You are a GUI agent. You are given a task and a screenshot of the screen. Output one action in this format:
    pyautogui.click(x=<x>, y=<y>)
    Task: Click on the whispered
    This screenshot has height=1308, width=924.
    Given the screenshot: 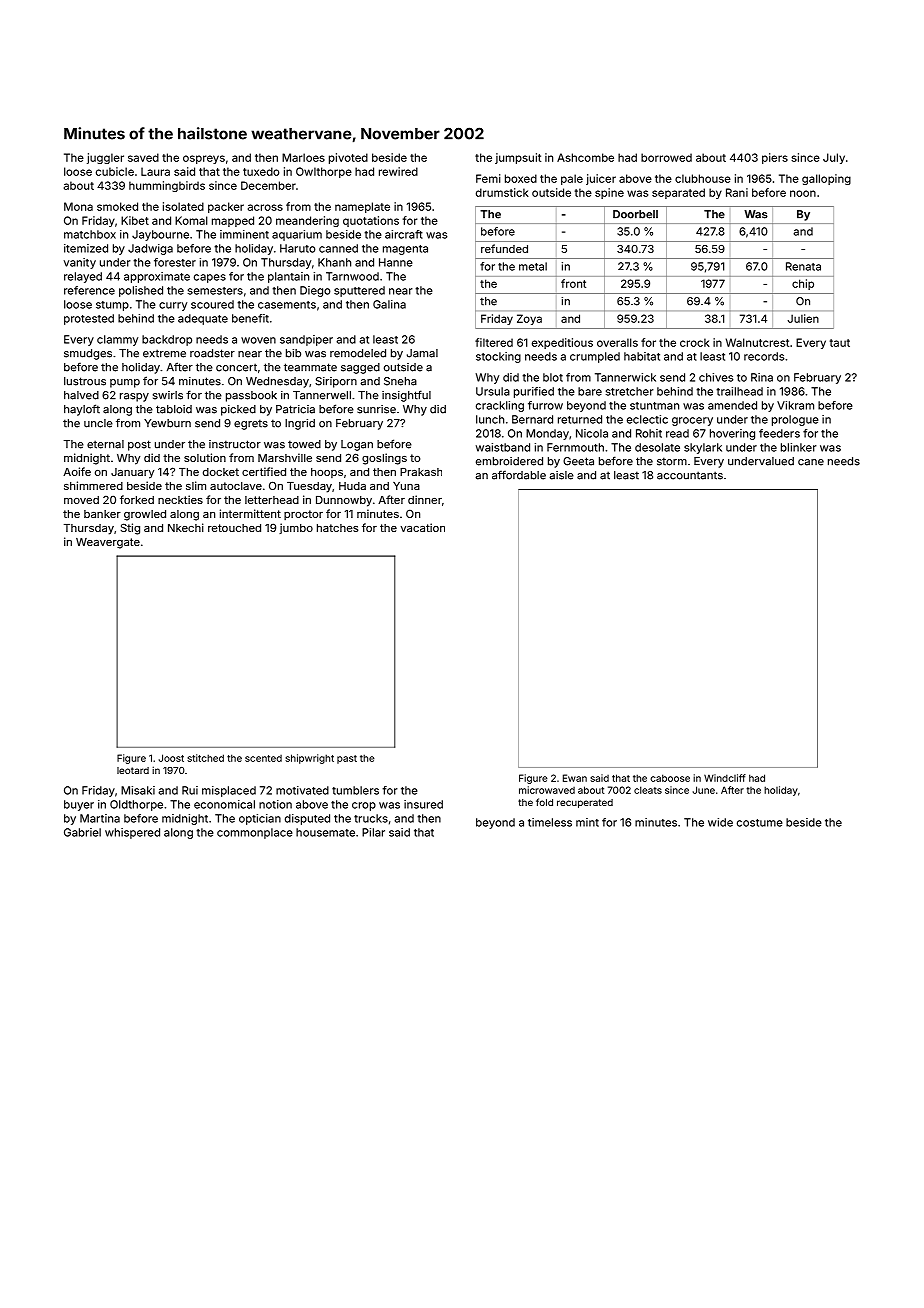 What is the action you would take?
    pyautogui.click(x=132, y=833)
